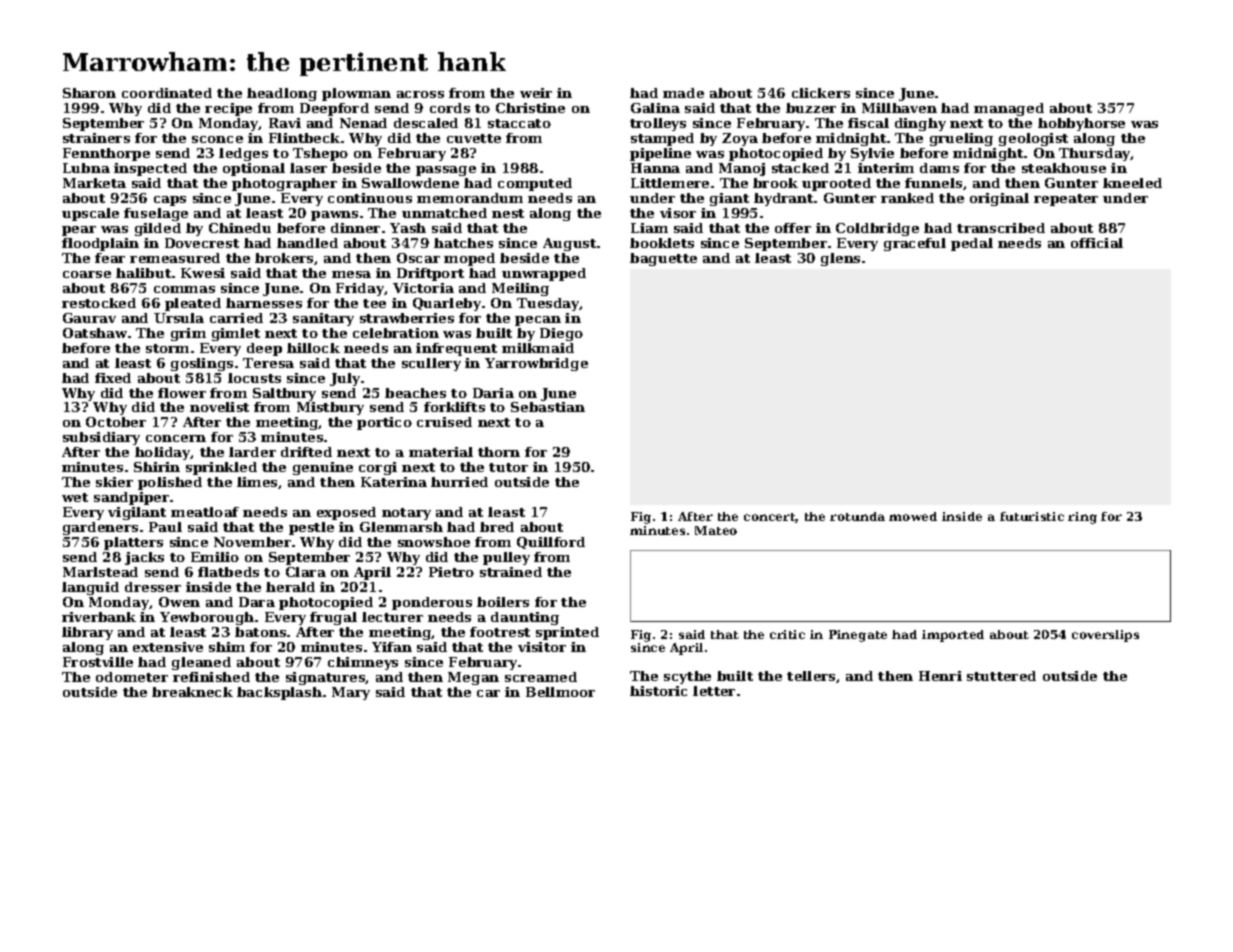 The image size is (1233, 952). I want to click on July, so click(345, 379).
